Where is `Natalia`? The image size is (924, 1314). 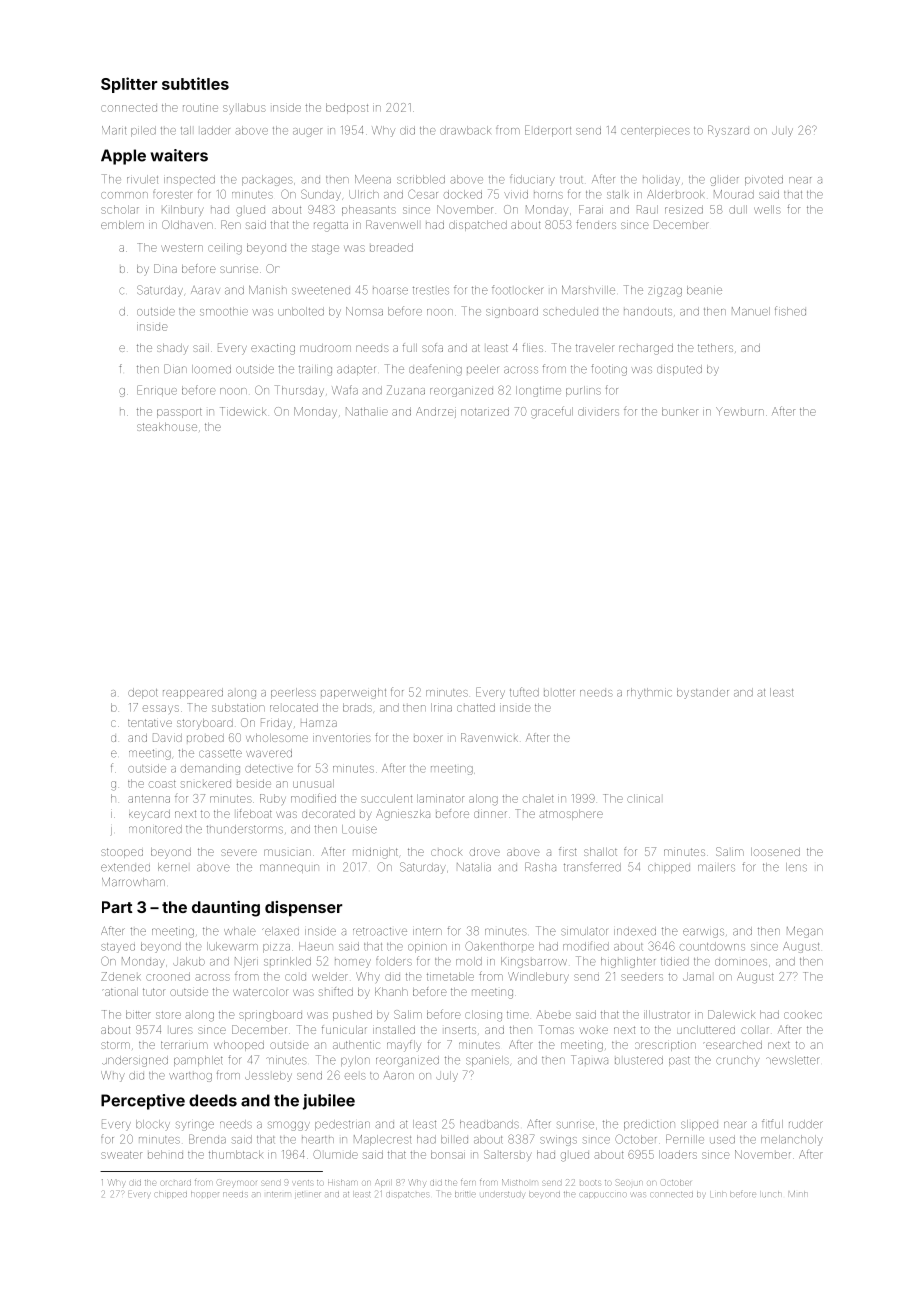 Natalia is located at coordinates (474, 867).
